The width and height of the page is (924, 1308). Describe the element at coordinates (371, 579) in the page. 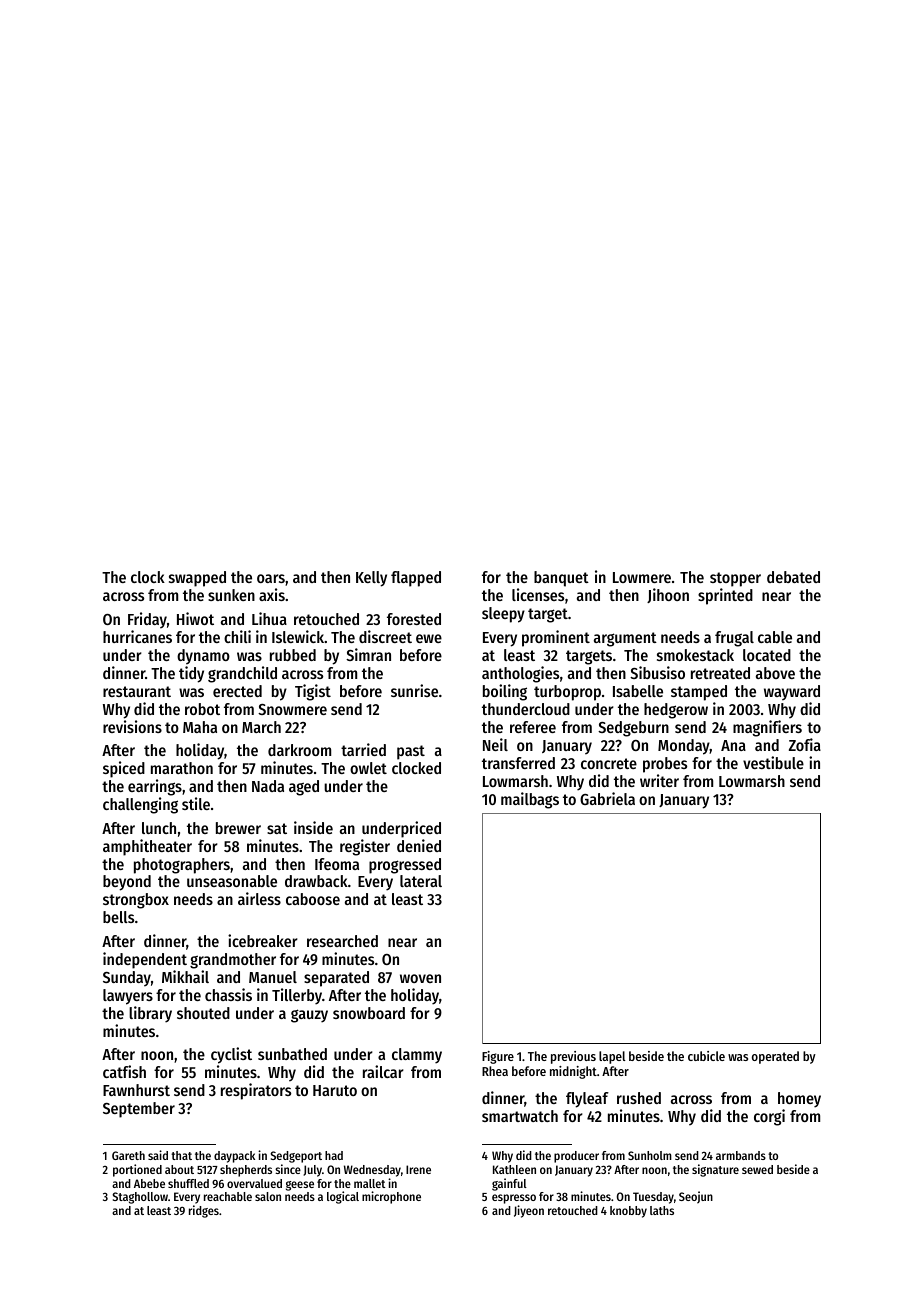

I see `Kelly` at that location.
